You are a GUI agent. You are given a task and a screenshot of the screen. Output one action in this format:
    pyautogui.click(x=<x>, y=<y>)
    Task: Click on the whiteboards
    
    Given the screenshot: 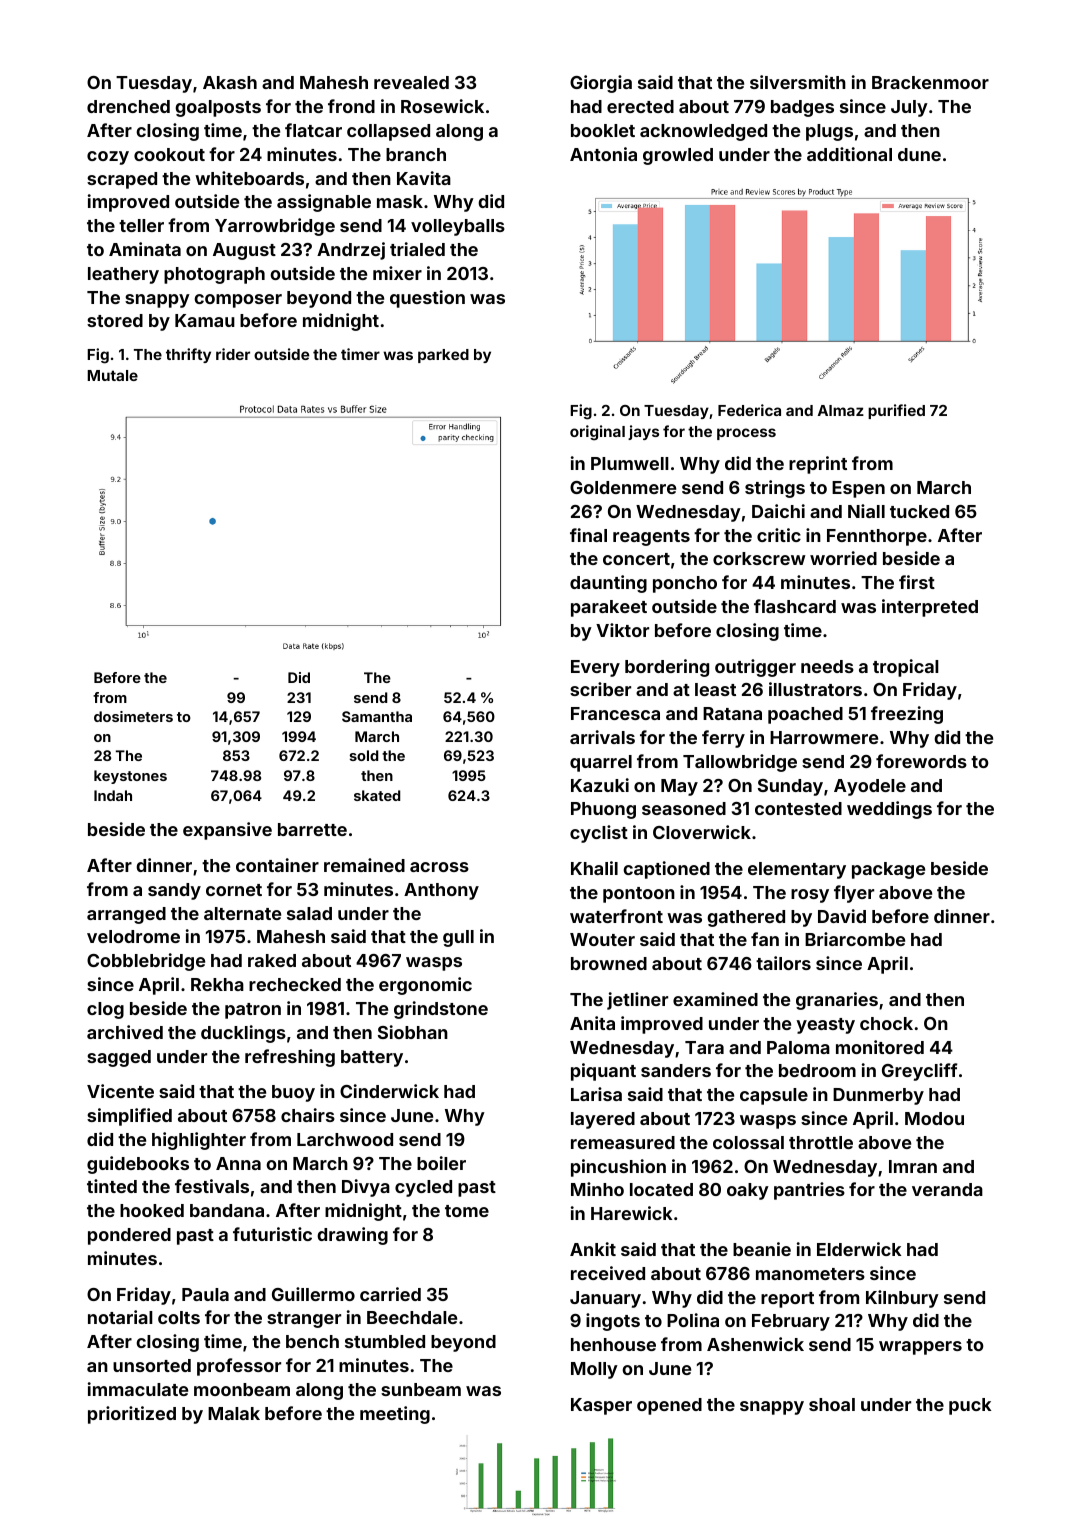 What is the action you would take?
    pyautogui.click(x=249, y=178)
